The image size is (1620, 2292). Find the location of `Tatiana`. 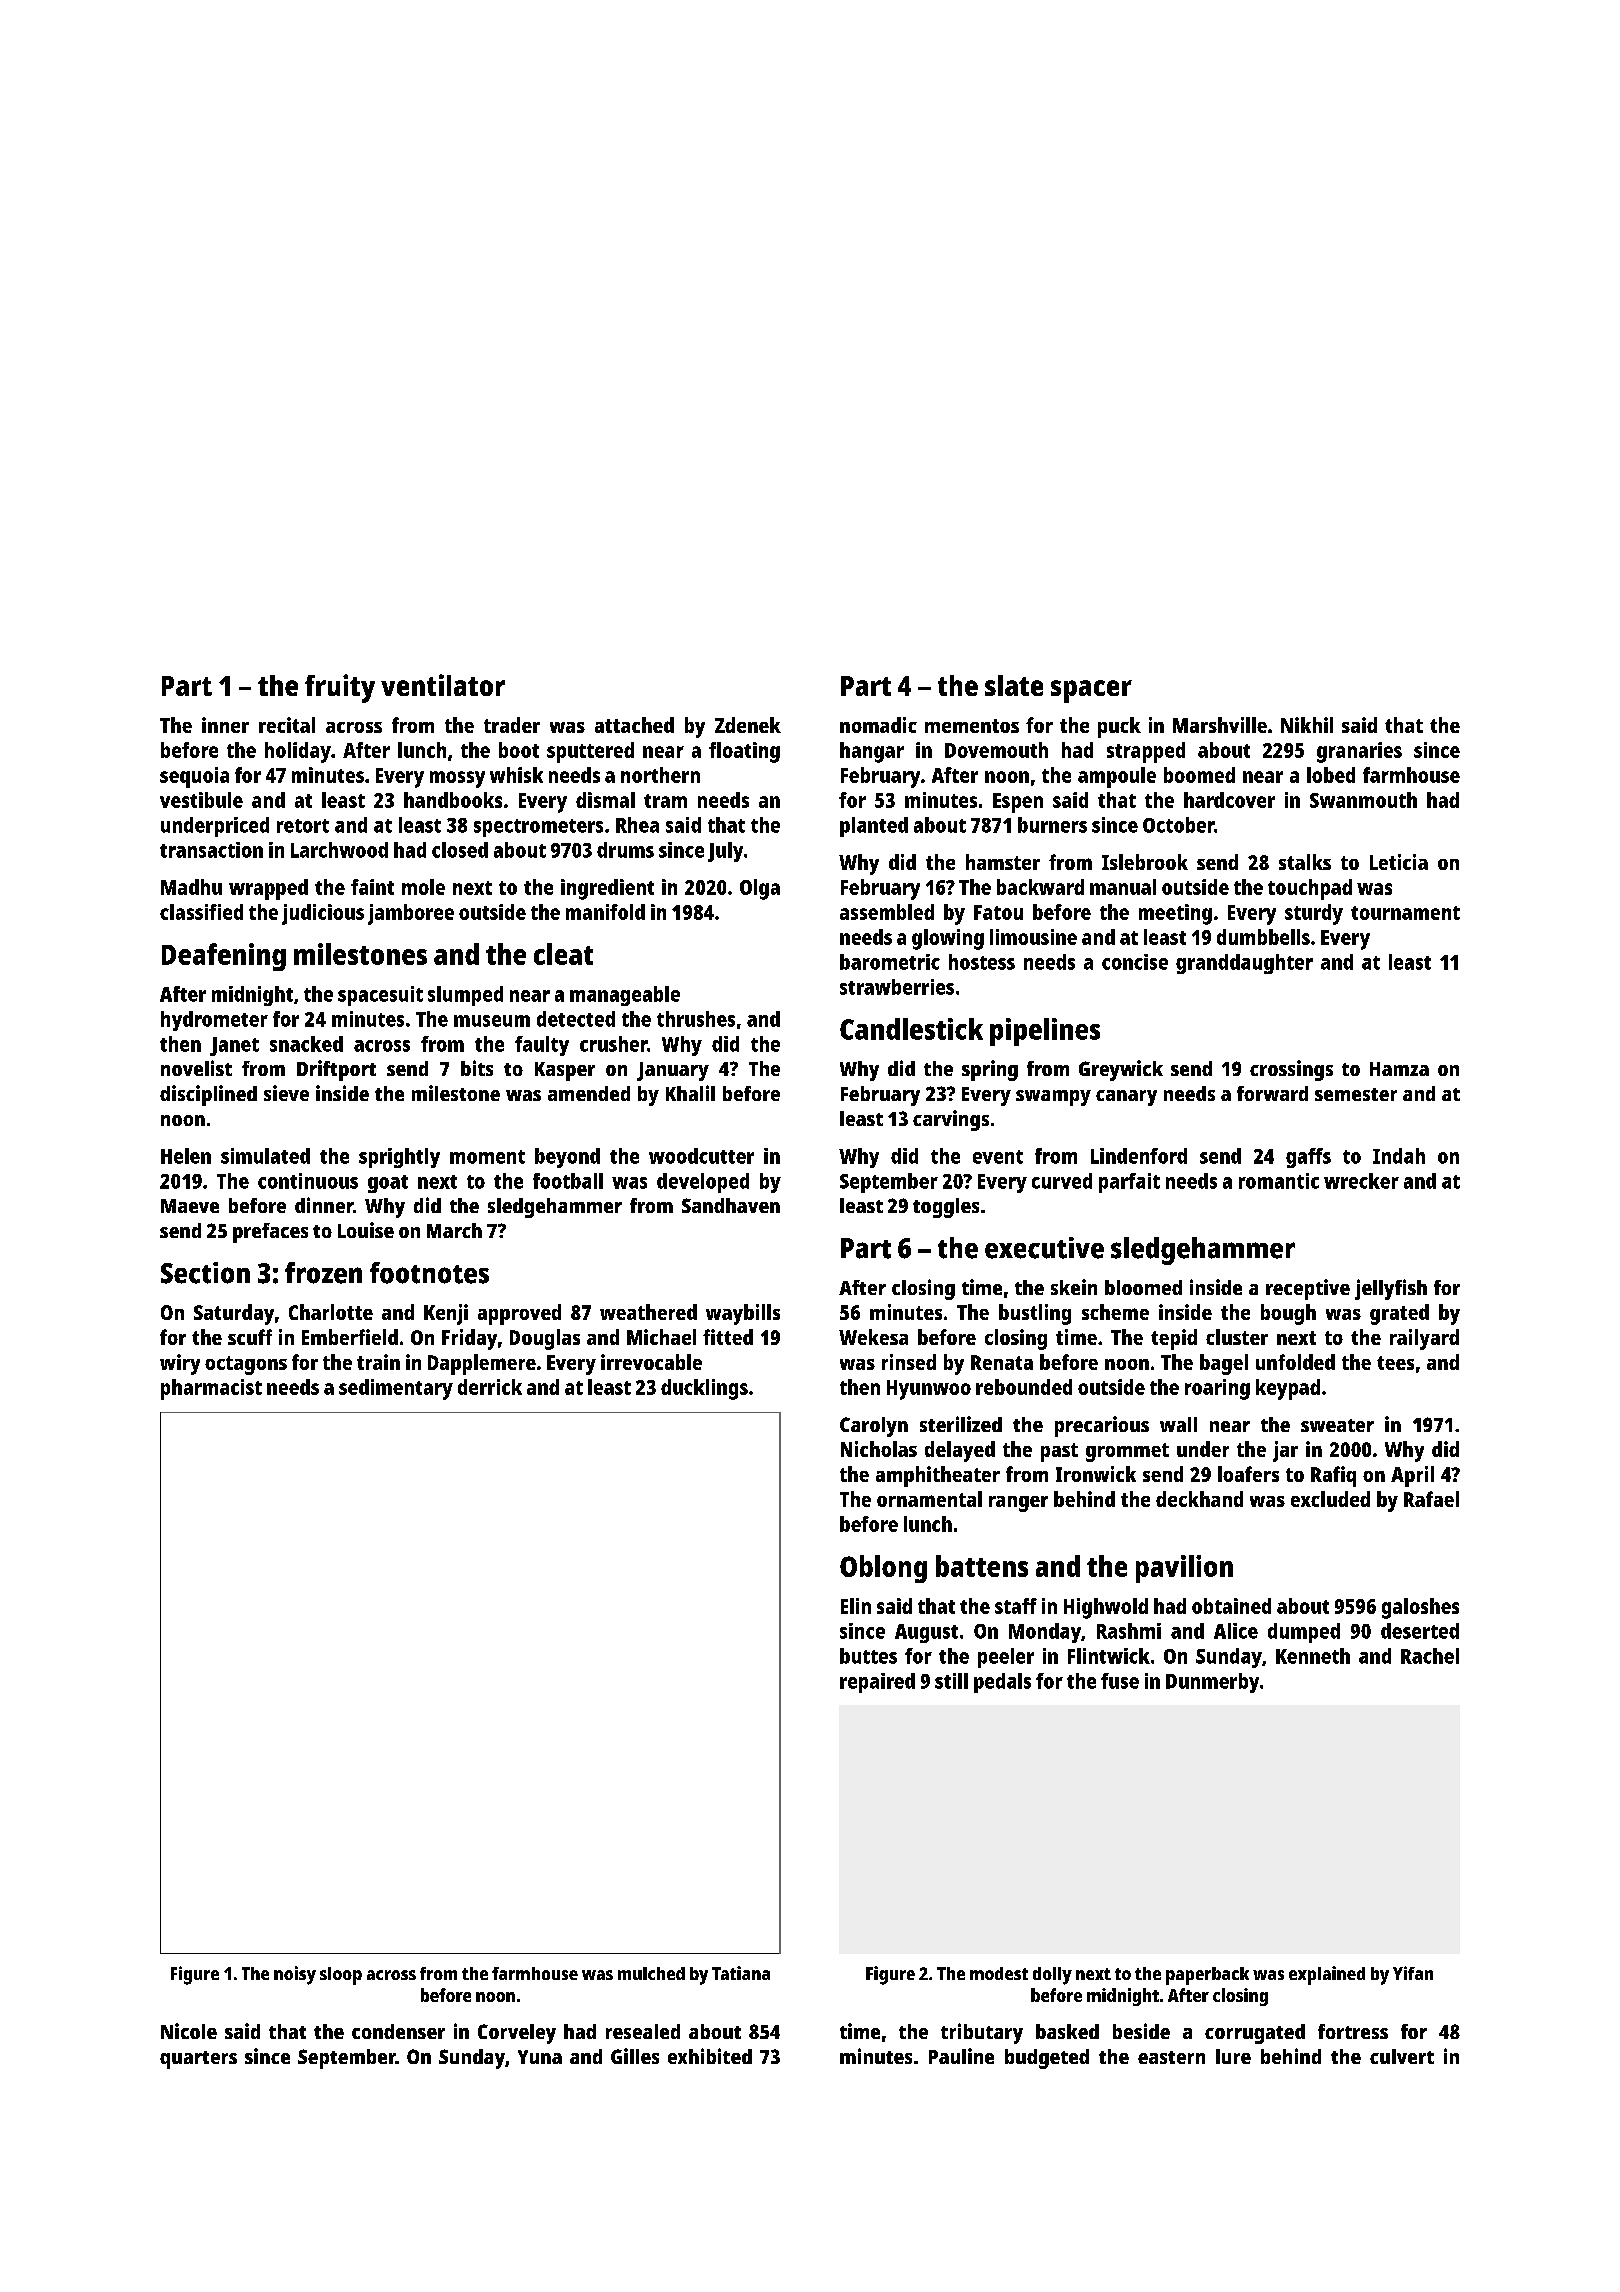

Tatiana is located at coordinates (741, 1973).
